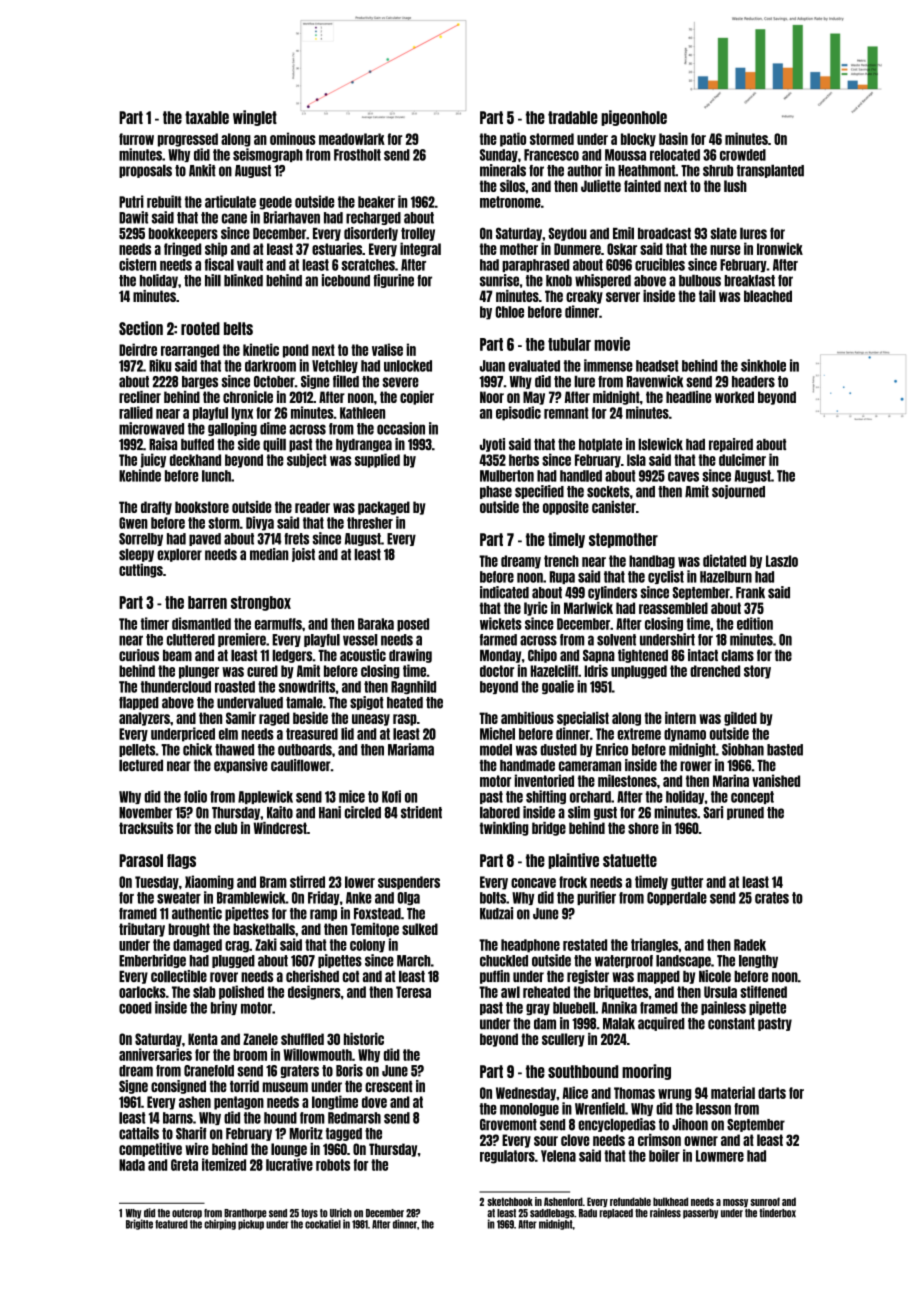 Image resolution: width=924 pixels, height=1308 pixels. Describe the element at coordinates (241, 718) in the image. I see `Samir` at that location.
